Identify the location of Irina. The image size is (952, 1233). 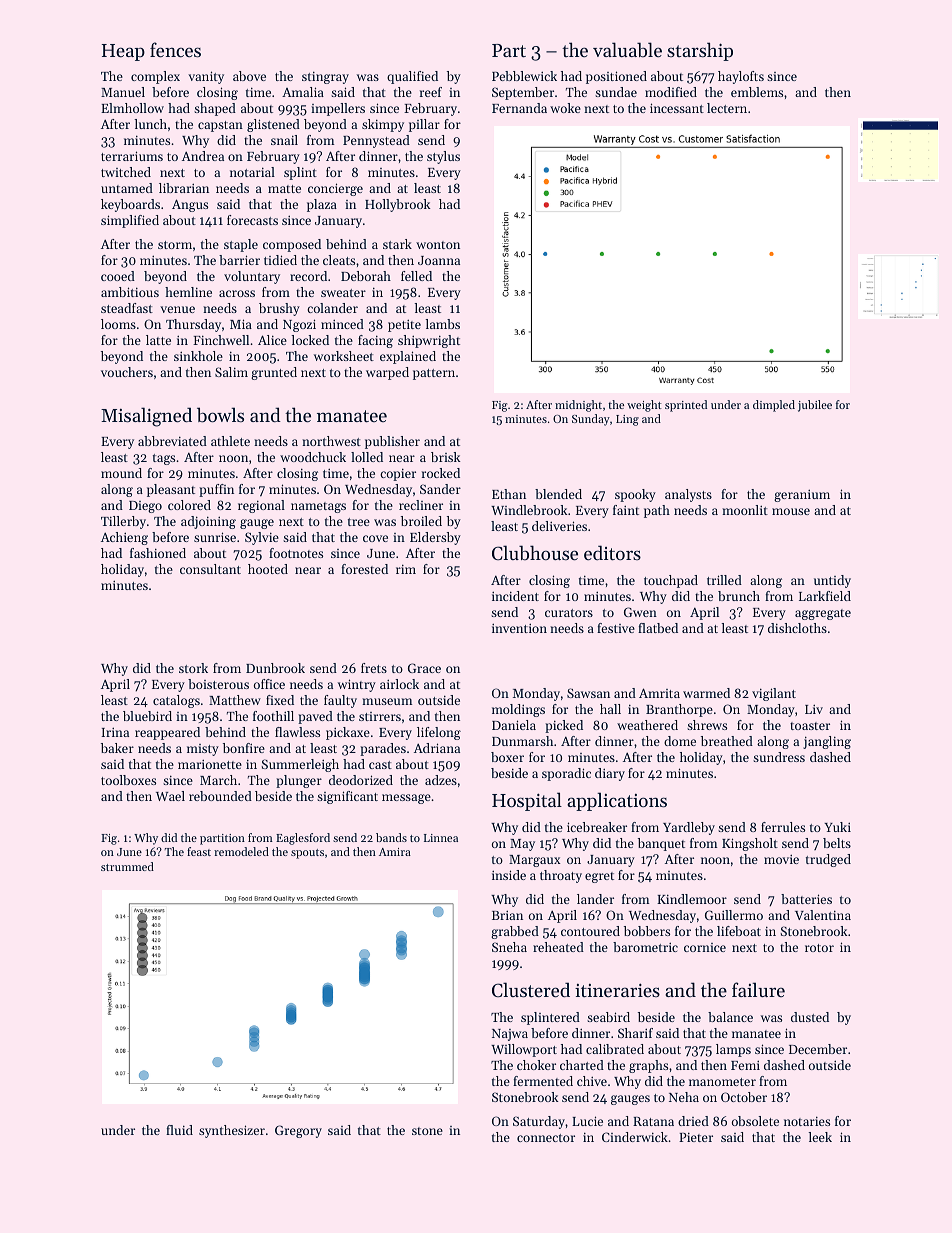
(115, 732).
